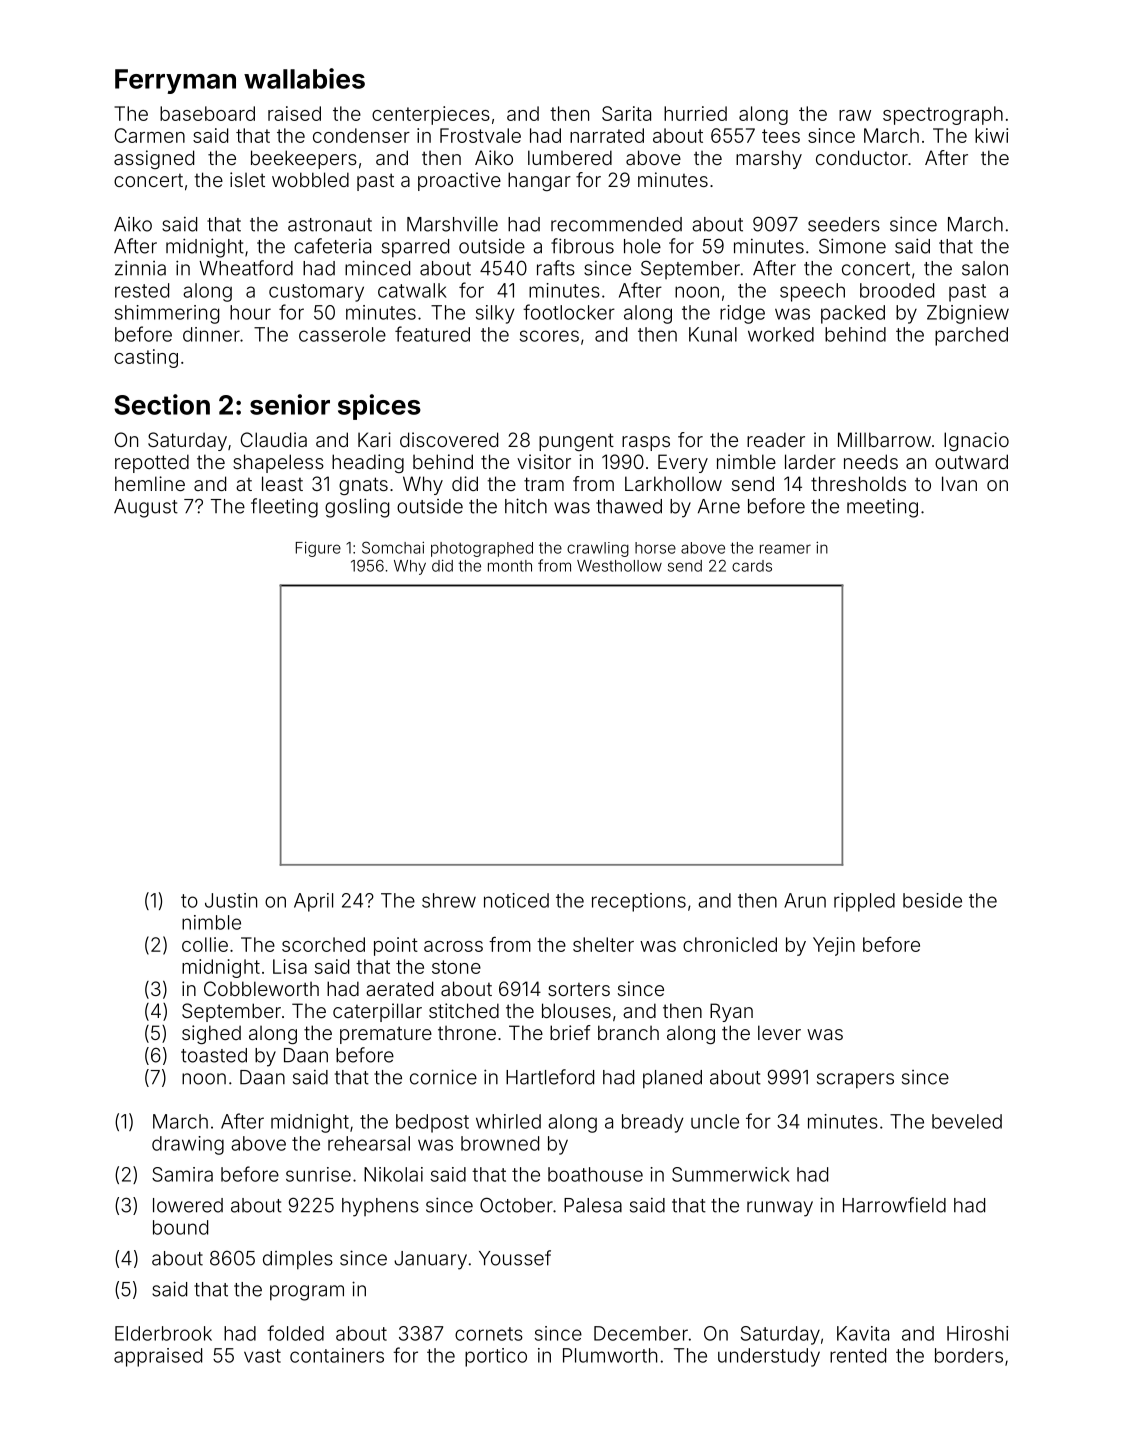 This screenshot has height=1453, width=1123. What do you see at coordinates (231, 900) in the screenshot?
I see `Justin` at bounding box center [231, 900].
